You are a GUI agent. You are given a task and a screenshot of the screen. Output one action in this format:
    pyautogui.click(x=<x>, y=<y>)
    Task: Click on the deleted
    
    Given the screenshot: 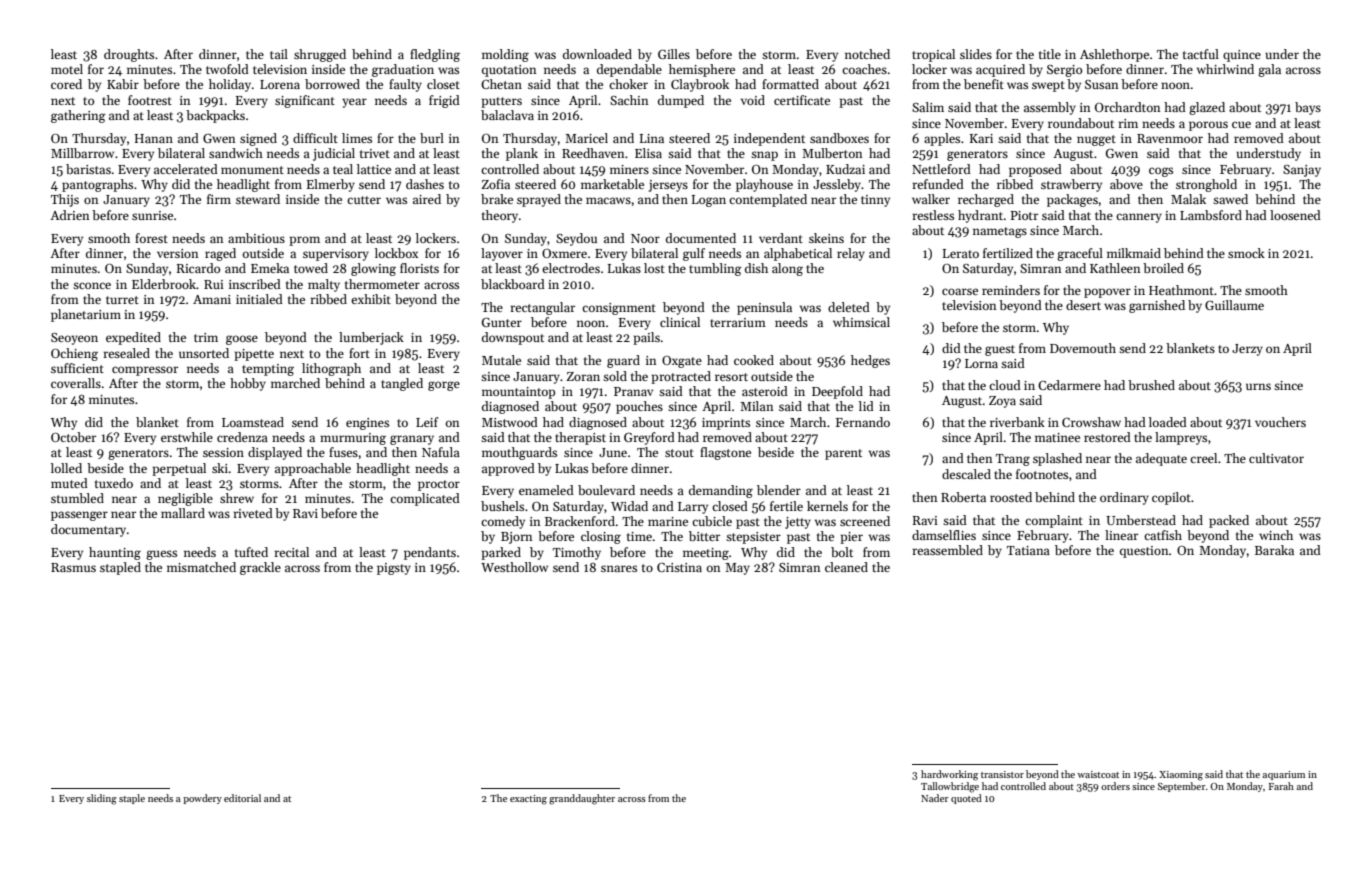 What is the action you would take?
    pyautogui.click(x=849, y=307)
